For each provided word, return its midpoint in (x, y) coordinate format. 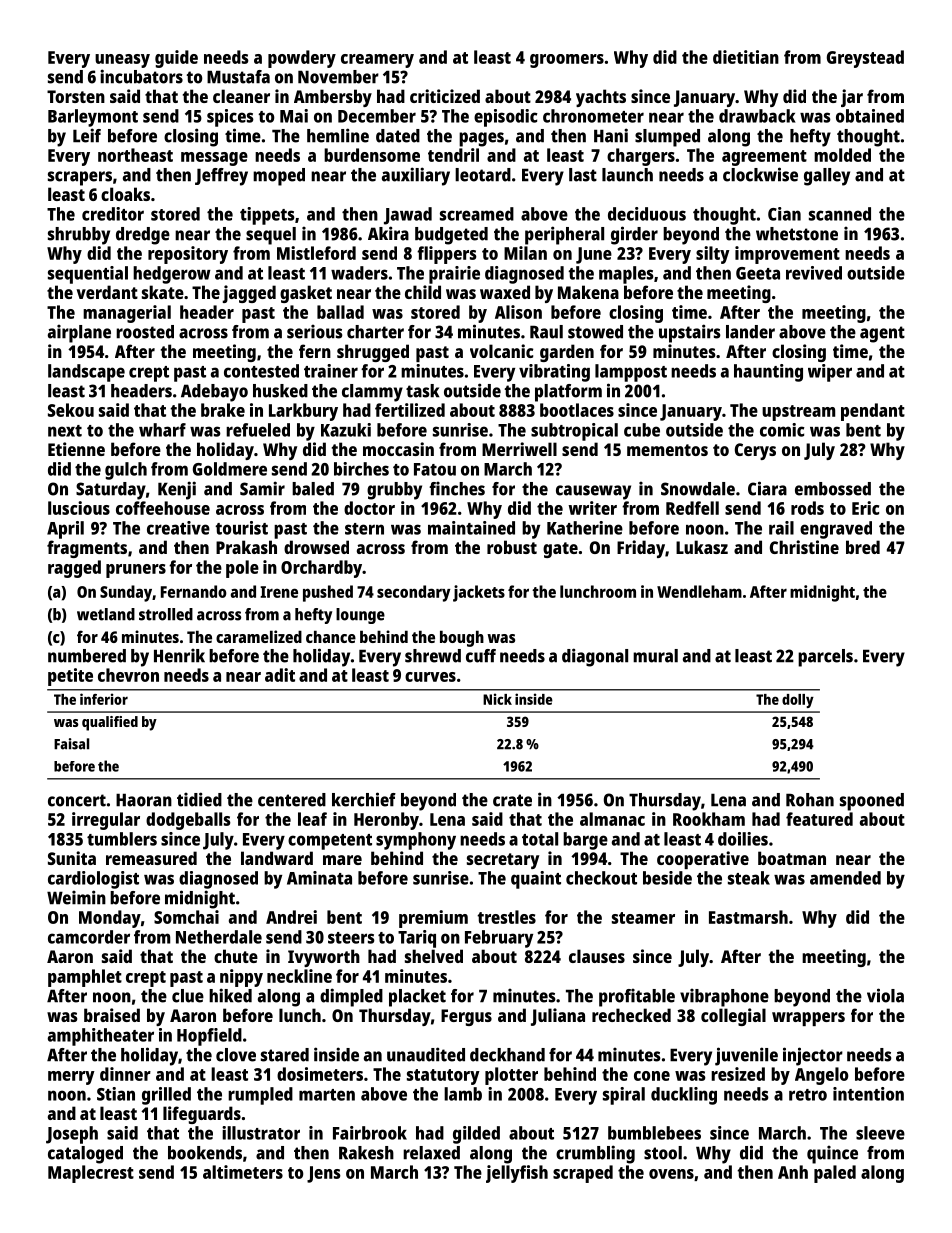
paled (835, 1174)
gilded (476, 1135)
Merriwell (519, 449)
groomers (567, 61)
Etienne (76, 449)
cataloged (85, 1155)
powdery (302, 59)
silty (713, 255)
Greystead (865, 59)
